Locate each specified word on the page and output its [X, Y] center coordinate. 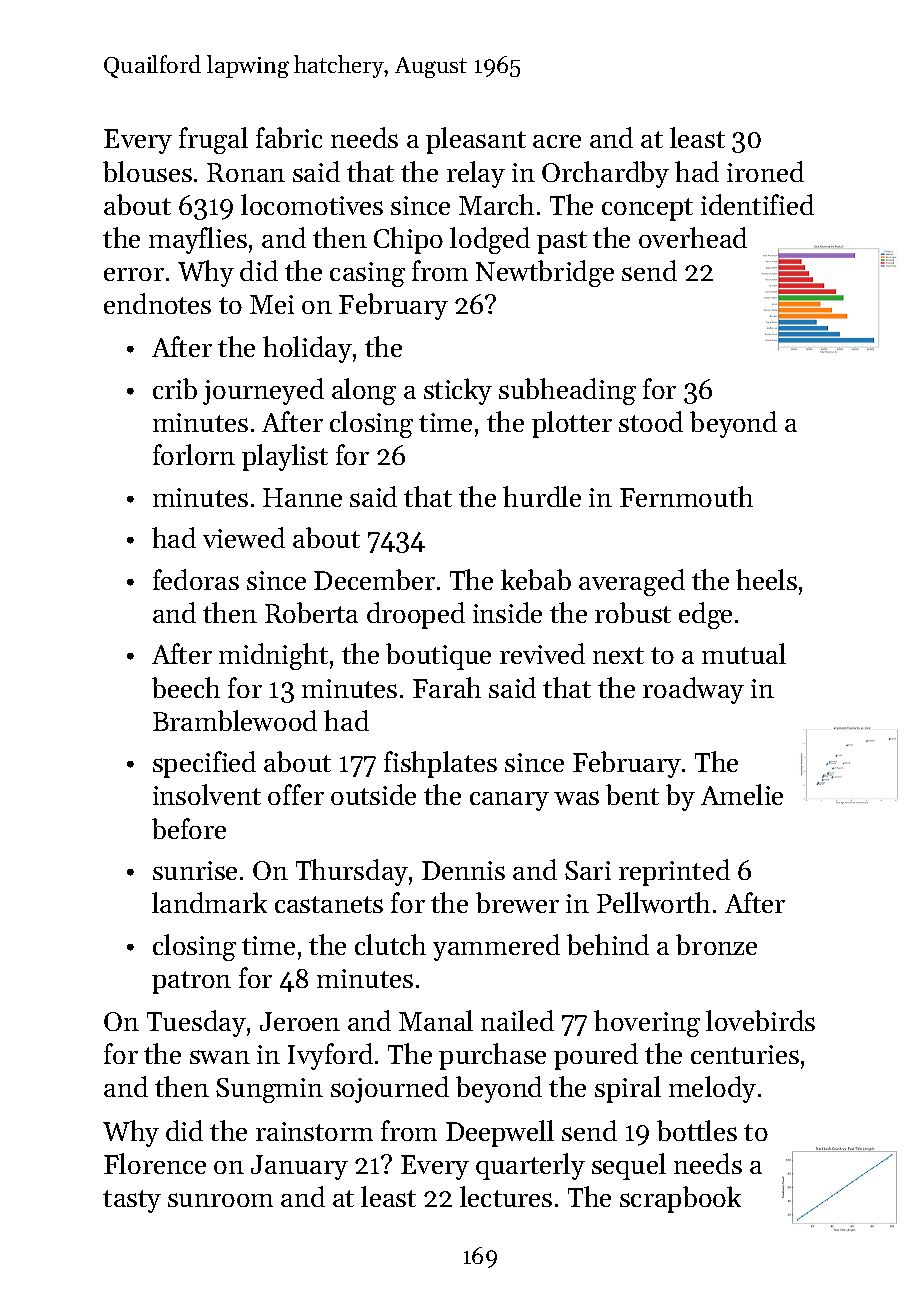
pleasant [476, 140]
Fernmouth [686, 496]
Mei [272, 304]
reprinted [674, 872]
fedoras [196, 579]
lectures [506, 1196]
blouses [147, 171]
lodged [490, 240]
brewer [517, 902]
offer [296, 794]
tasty [132, 1201]
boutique [438, 656]
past [562, 242]
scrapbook [680, 1199]
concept [647, 209]
